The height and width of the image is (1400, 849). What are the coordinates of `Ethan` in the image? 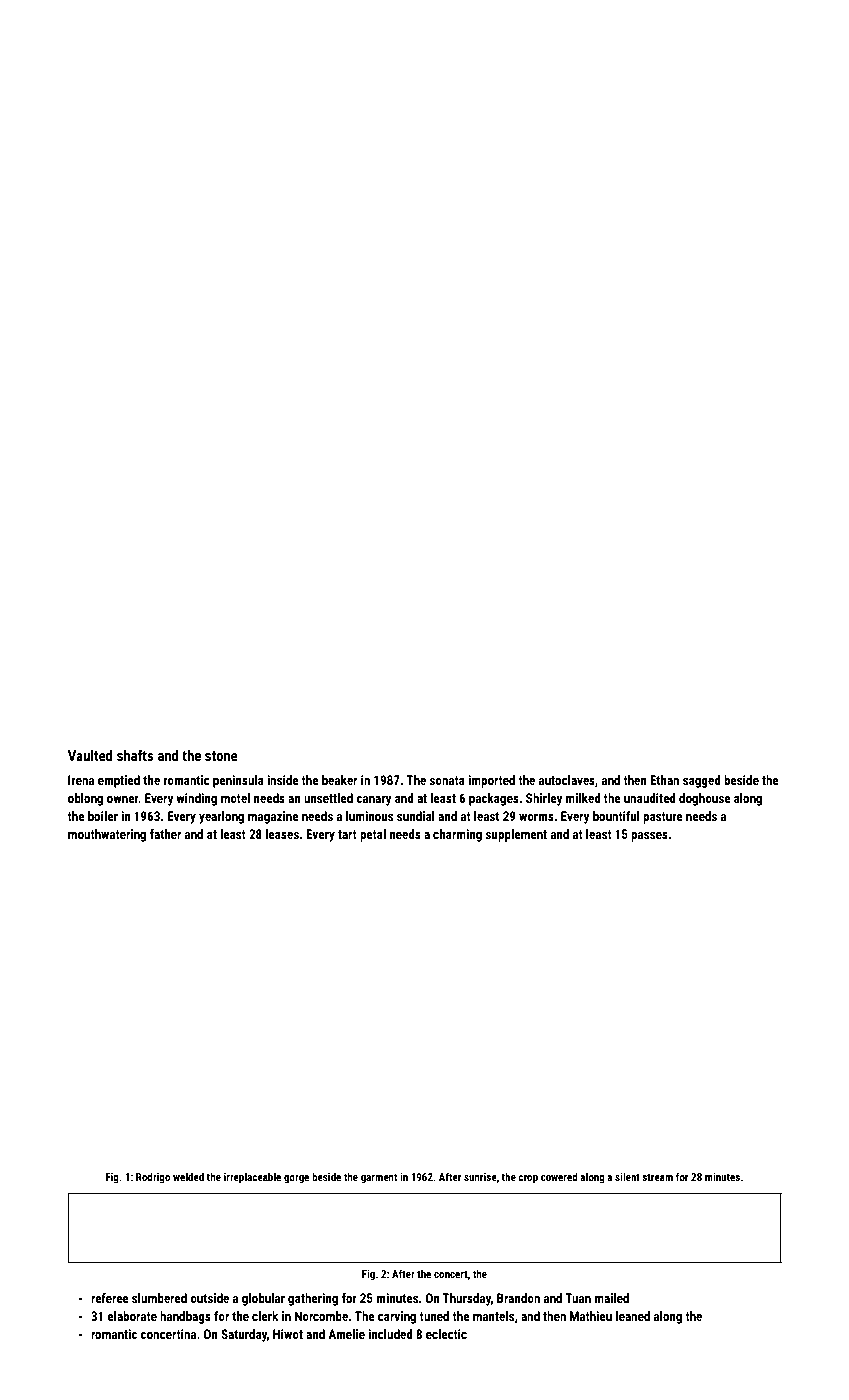 It's located at (664, 780).
